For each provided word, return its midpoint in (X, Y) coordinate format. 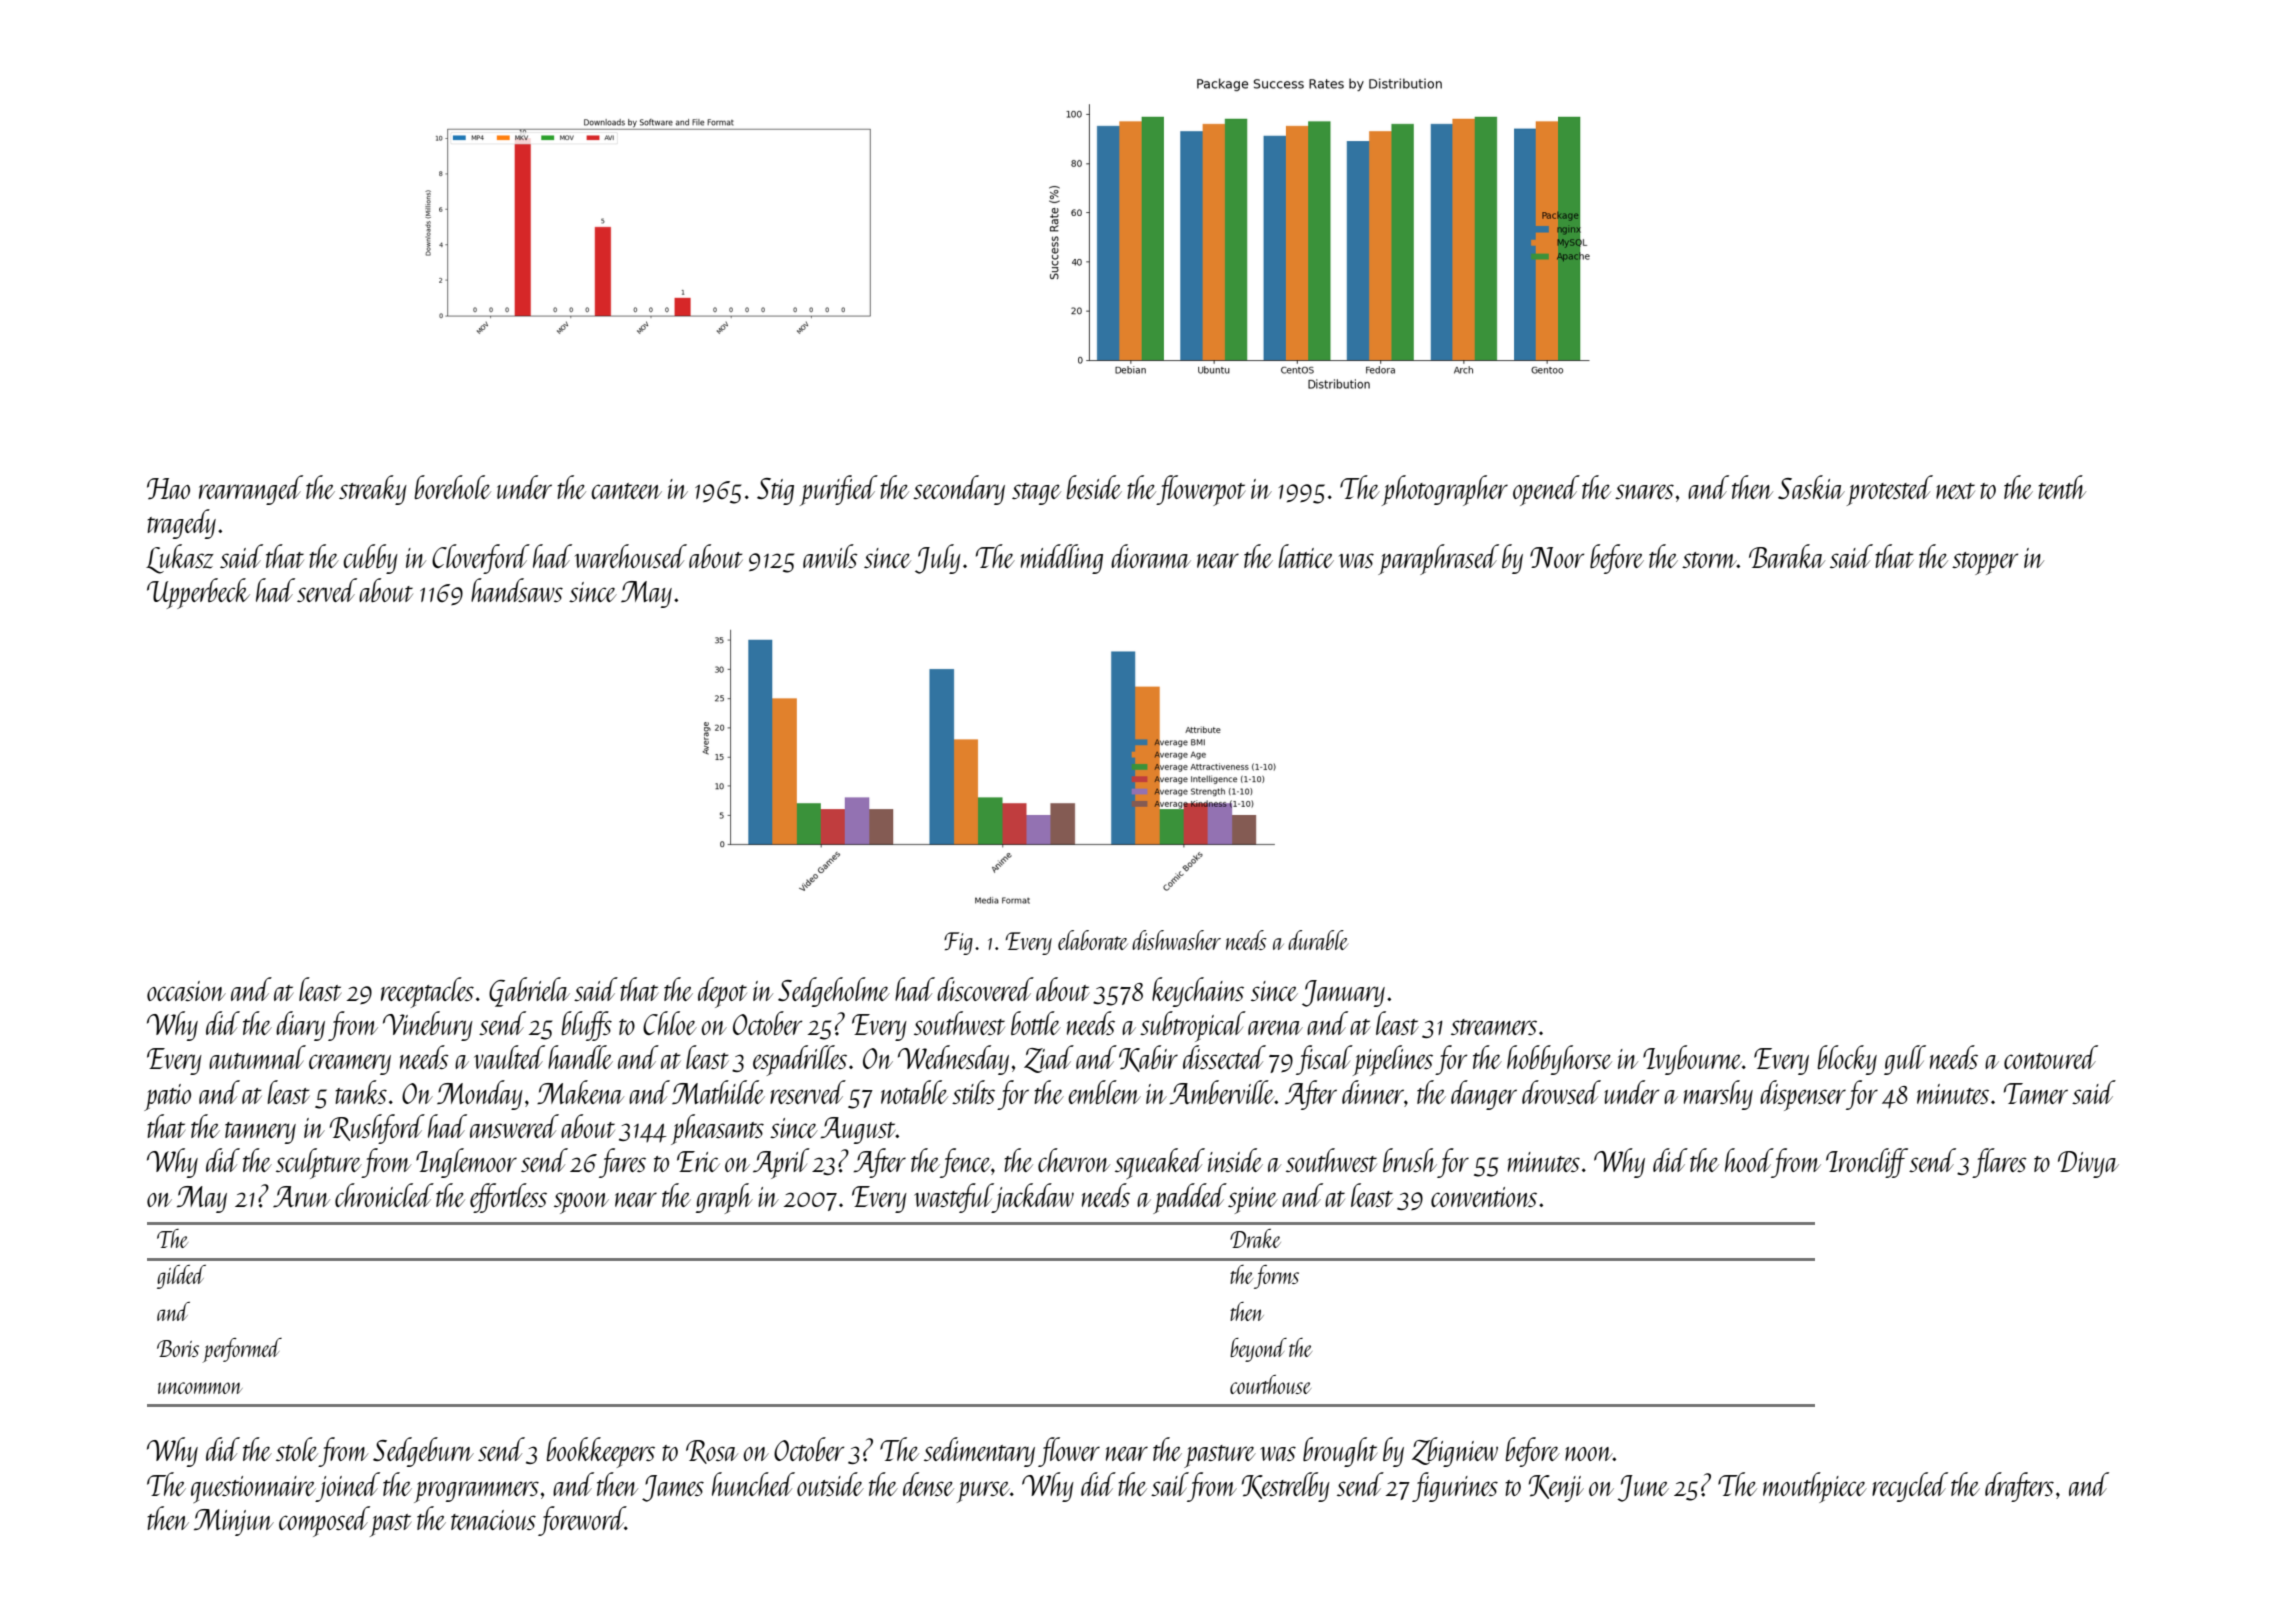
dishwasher (1176, 940)
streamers (1494, 1027)
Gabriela (529, 992)
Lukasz (180, 559)
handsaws (517, 590)
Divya (2088, 1164)
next (1955, 491)
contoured (2051, 1057)
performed (242, 1350)
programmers (476, 1492)
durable (1318, 940)
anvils (830, 556)
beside (1094, 487)
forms (1276, 1277)
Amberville (1222, 1092)
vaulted (509, 1057)
